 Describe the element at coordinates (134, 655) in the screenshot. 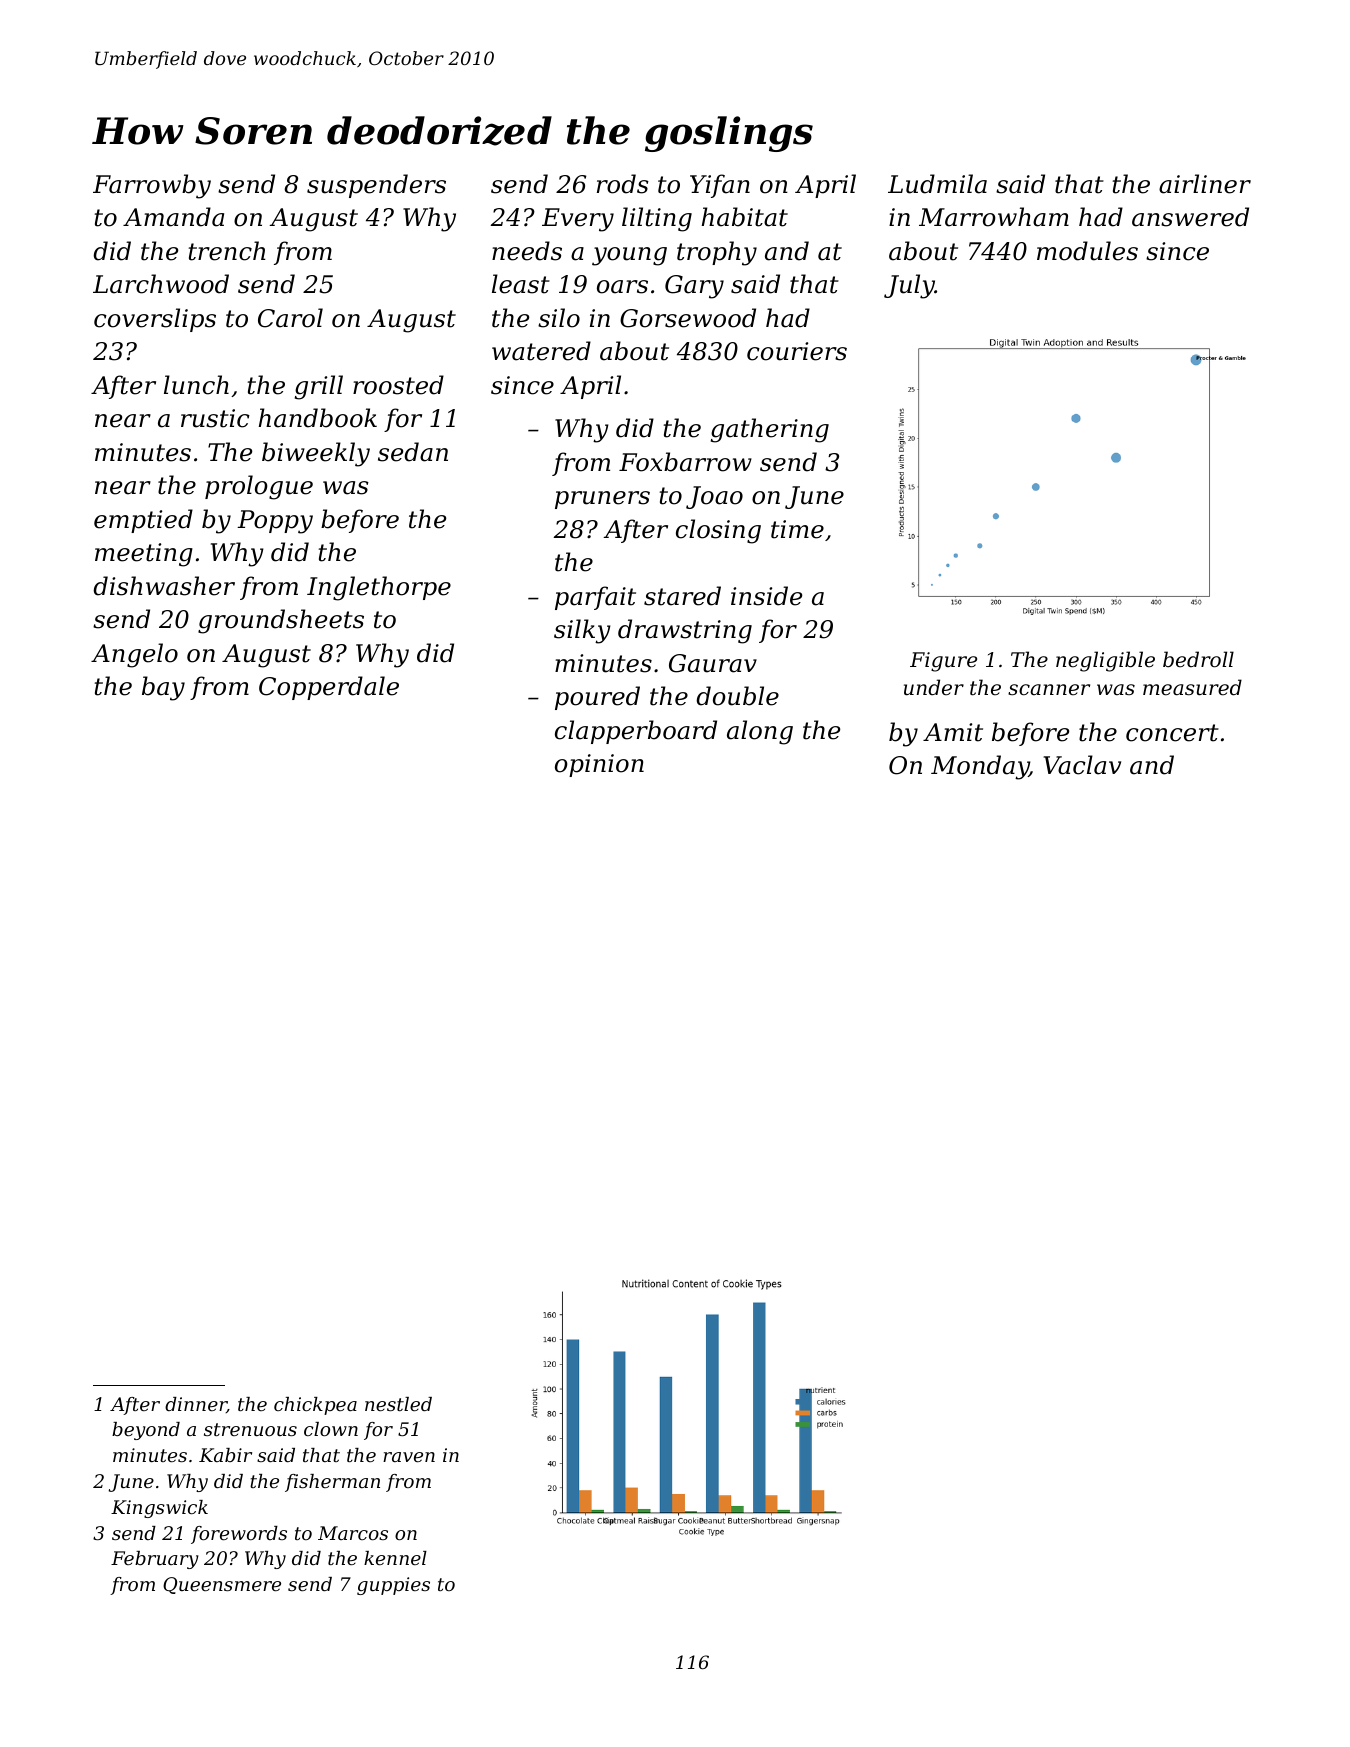

I see `Angelo` at that location.
